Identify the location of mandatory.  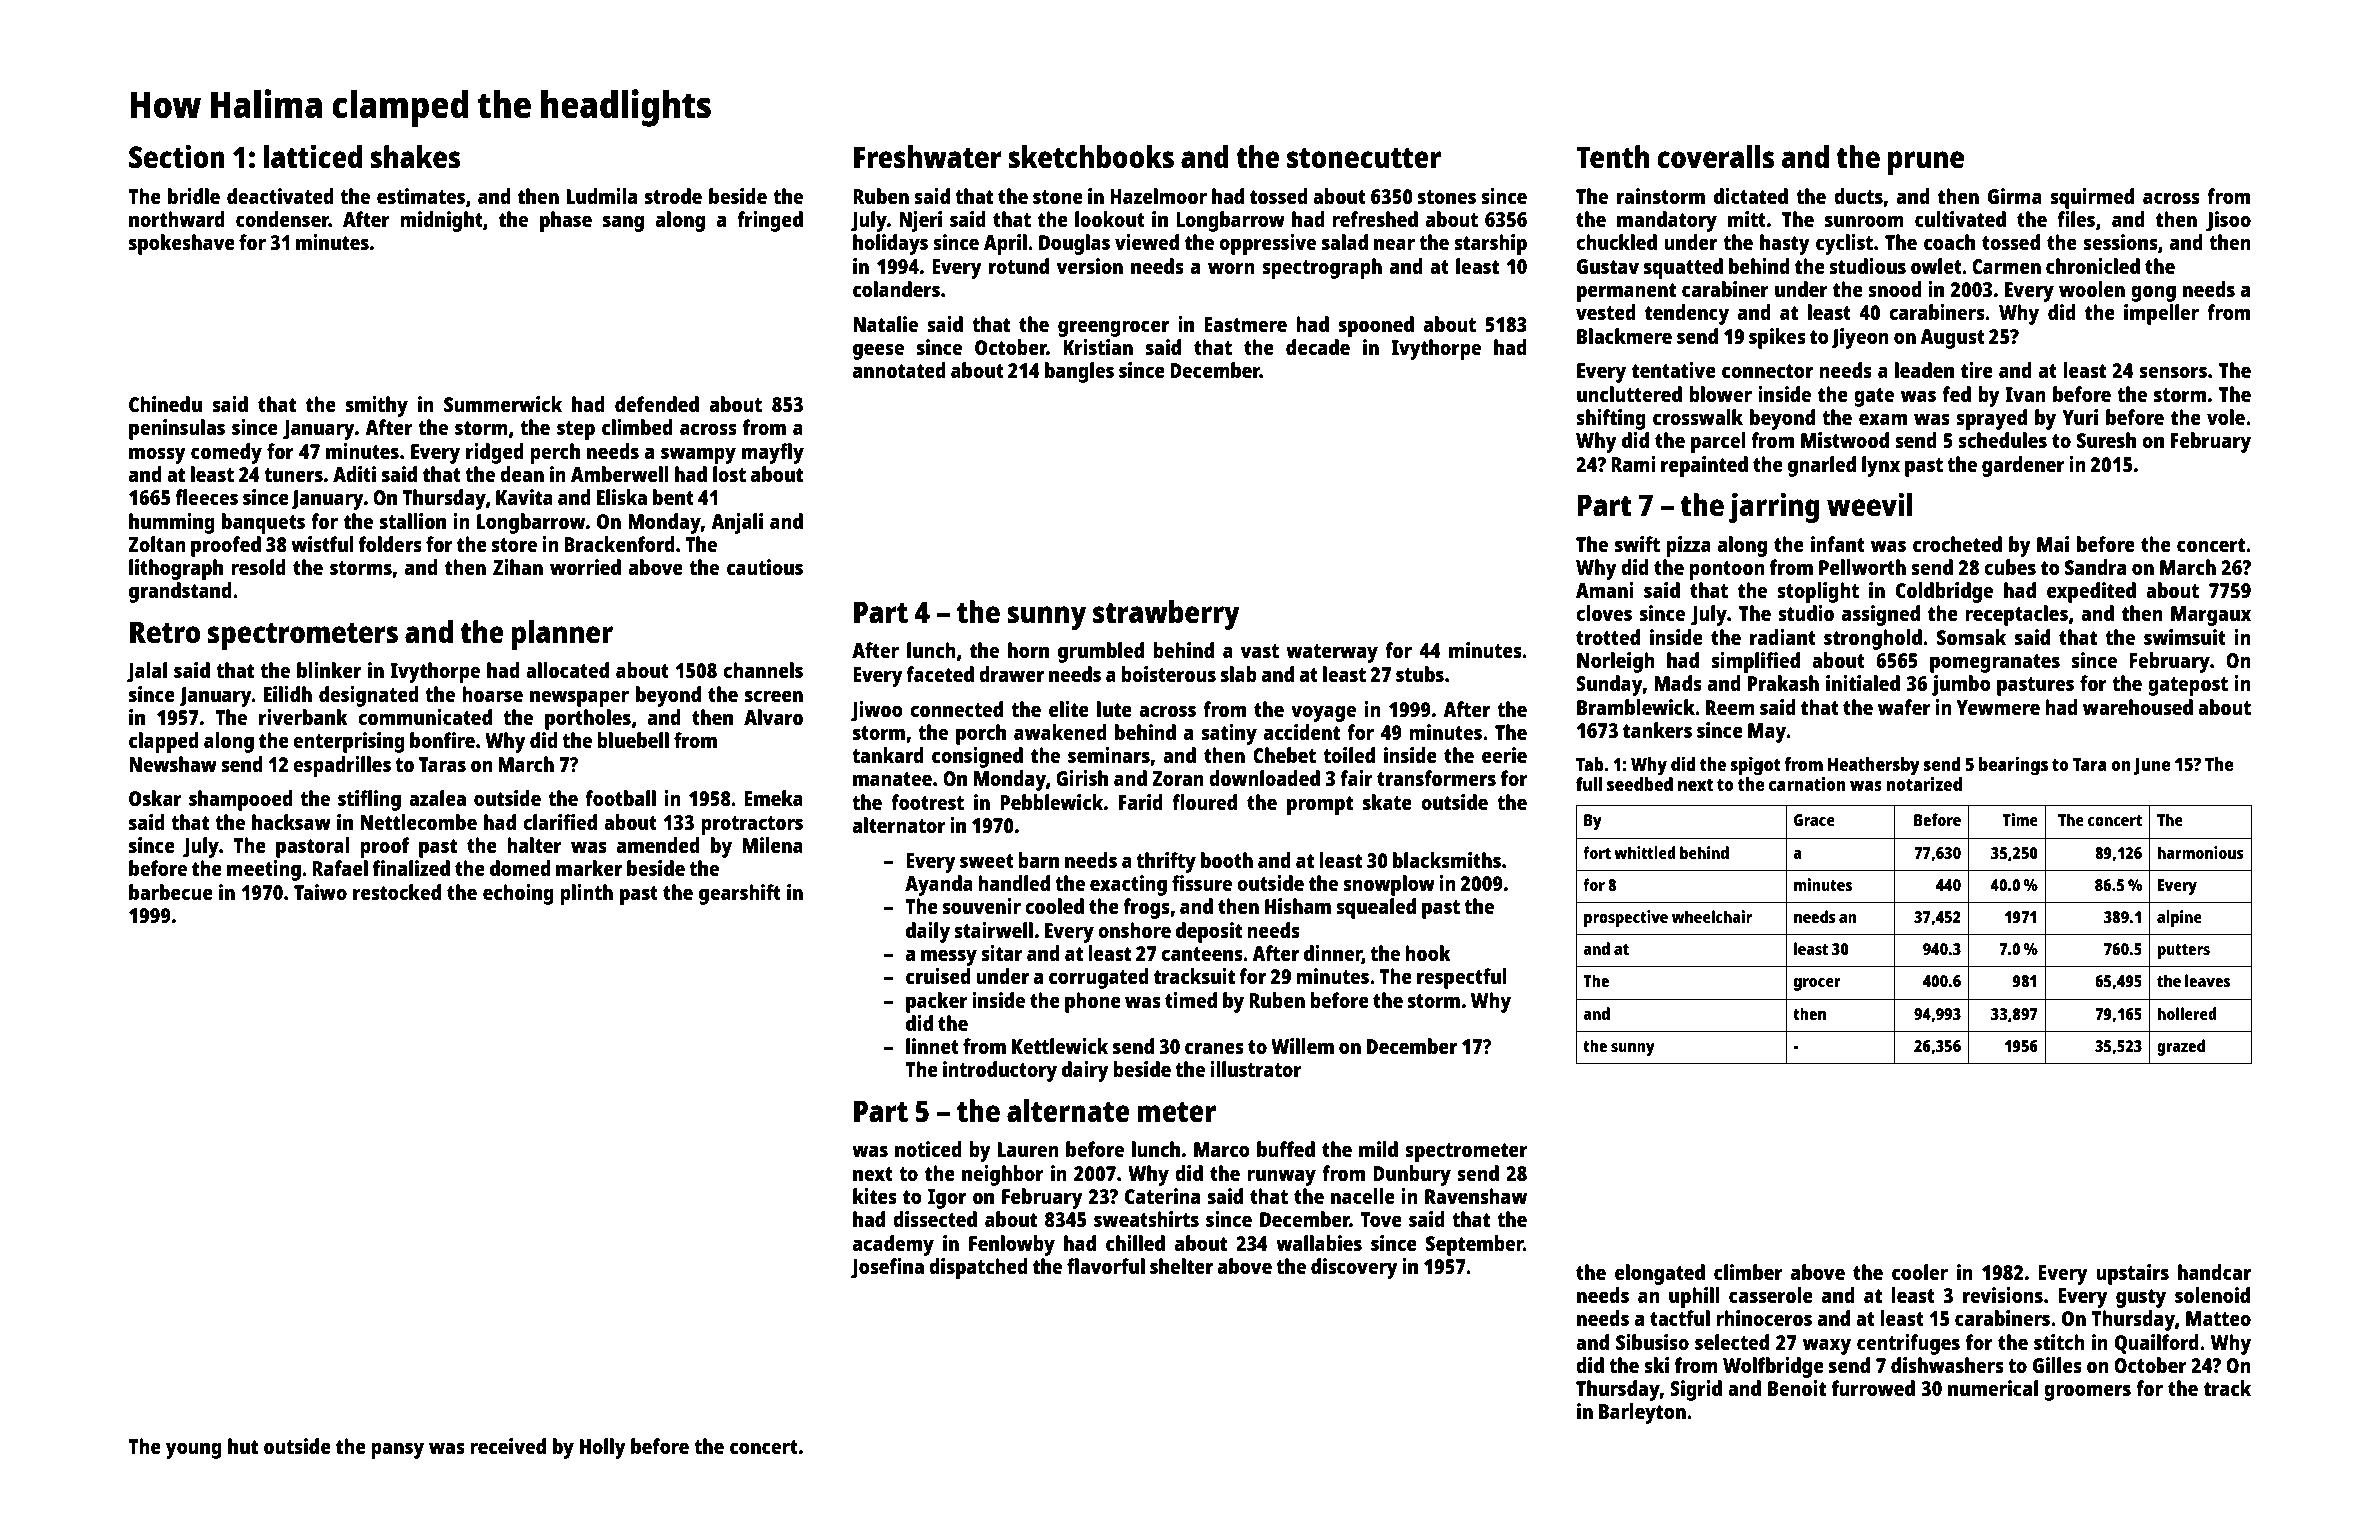
(1667, 221).
